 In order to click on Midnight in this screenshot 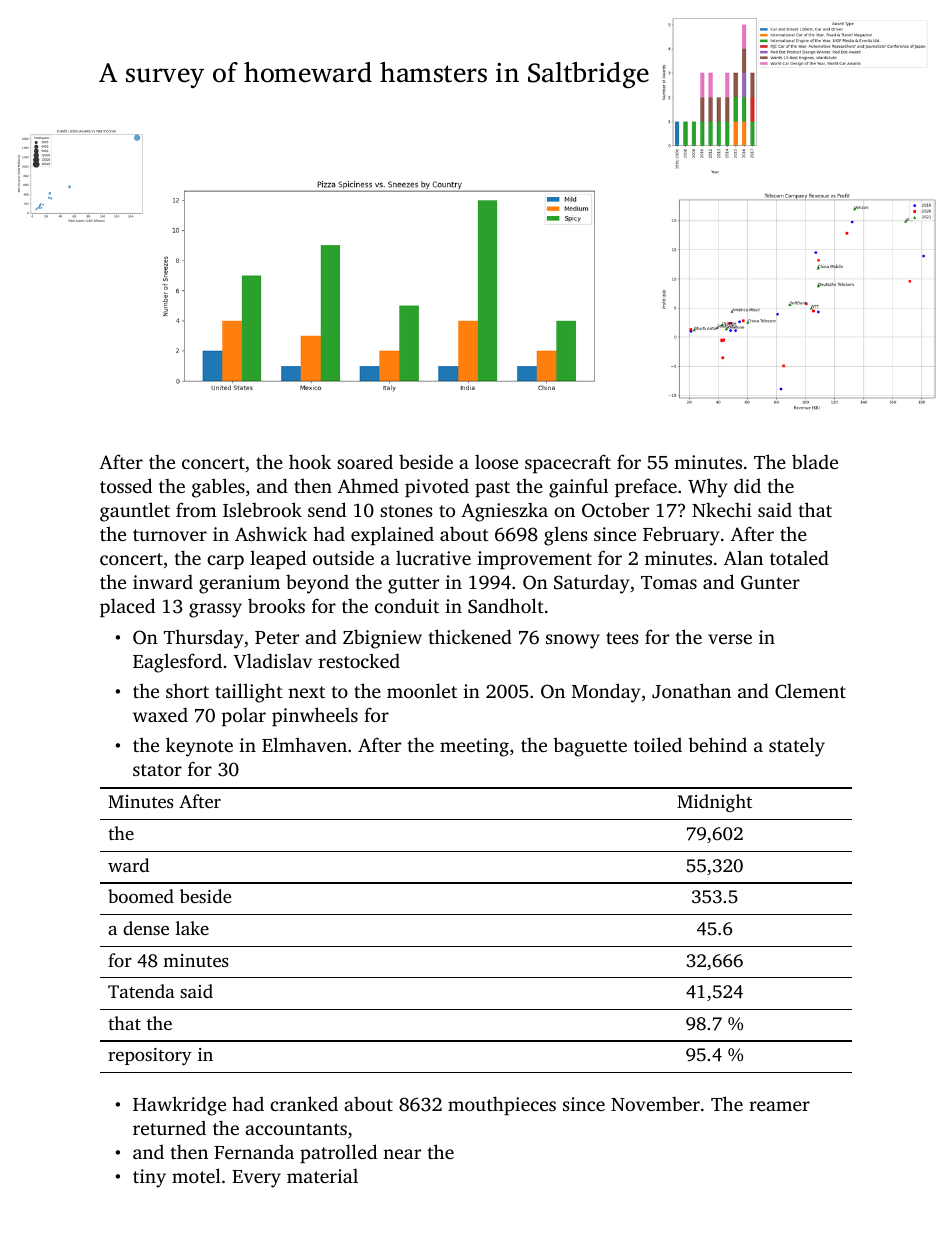, I will do `click(714, 803)`.
